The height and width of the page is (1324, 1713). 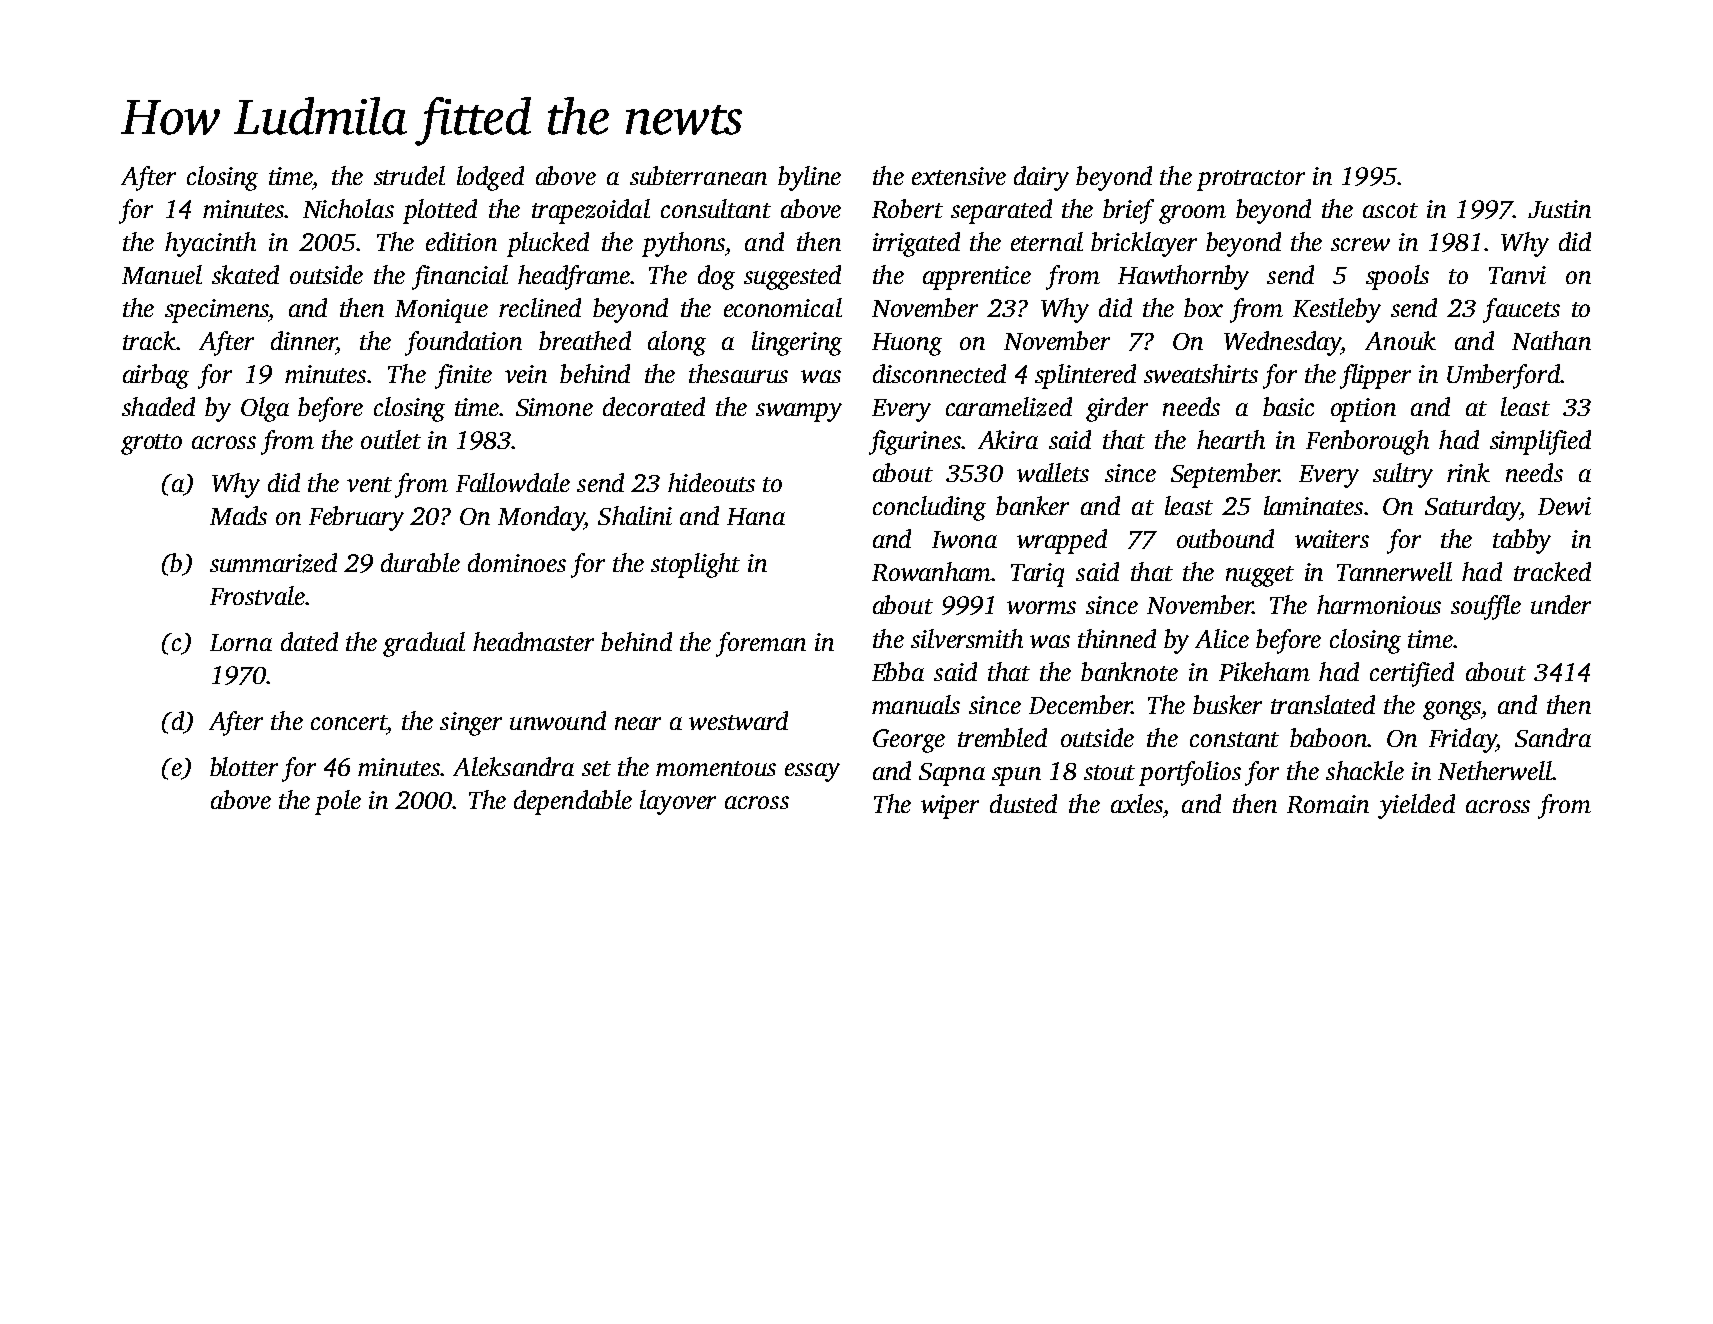 I want to click on foreman, so click(x=761, y=644).
